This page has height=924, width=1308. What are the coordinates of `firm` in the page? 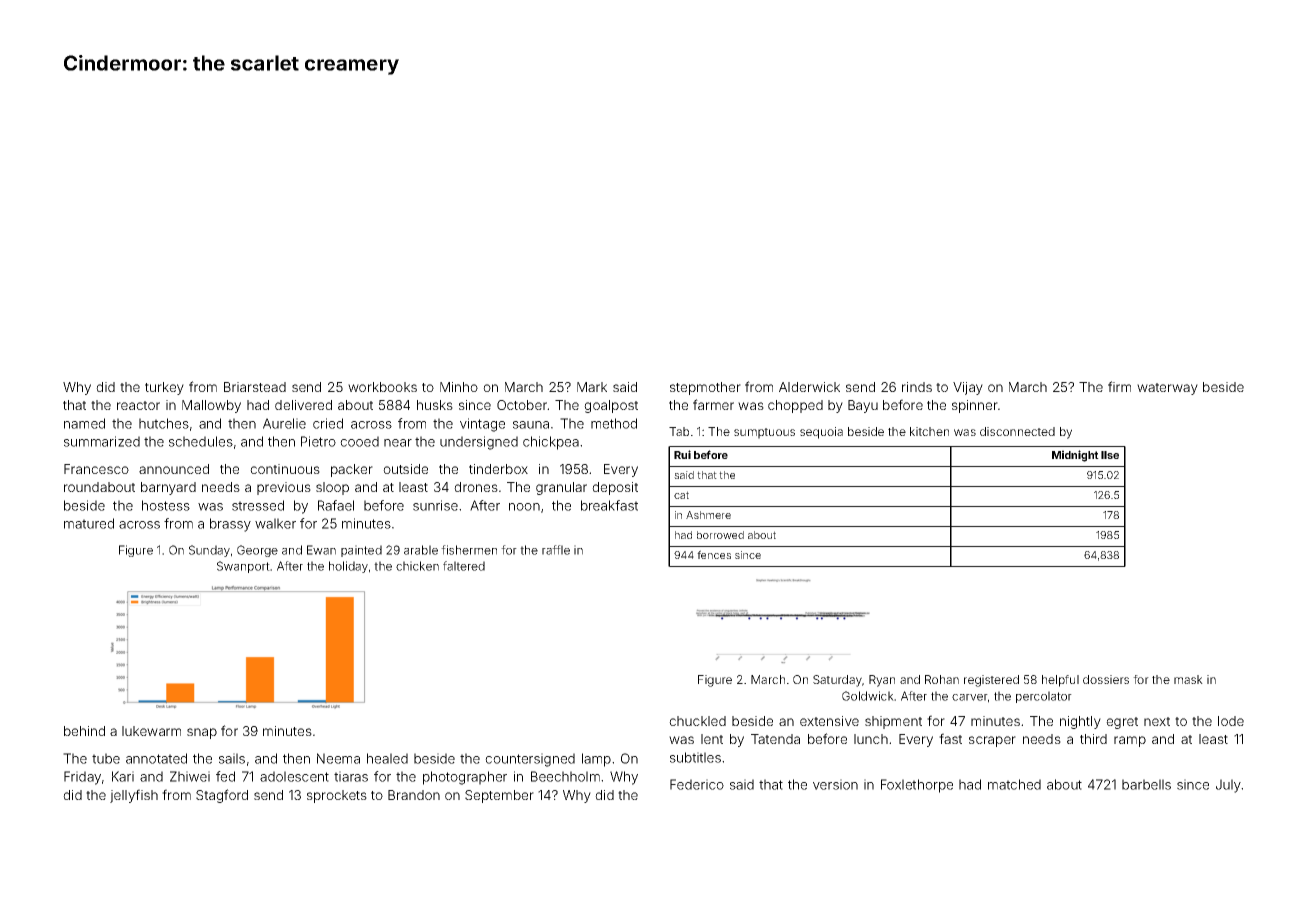 It's located at (1119, 386).
